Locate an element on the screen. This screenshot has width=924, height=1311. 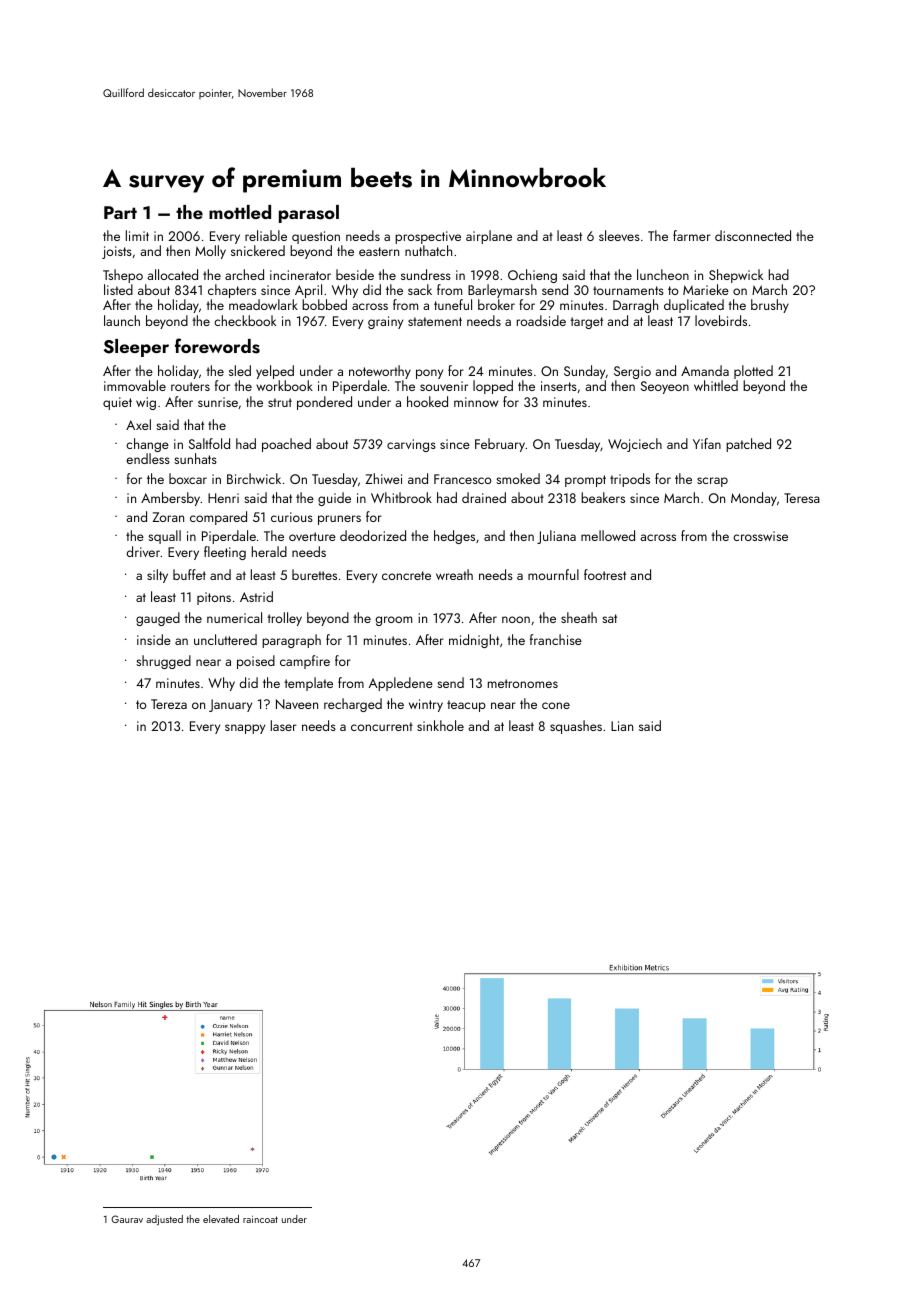
raincoat is located at coordinates (260, 1219).
